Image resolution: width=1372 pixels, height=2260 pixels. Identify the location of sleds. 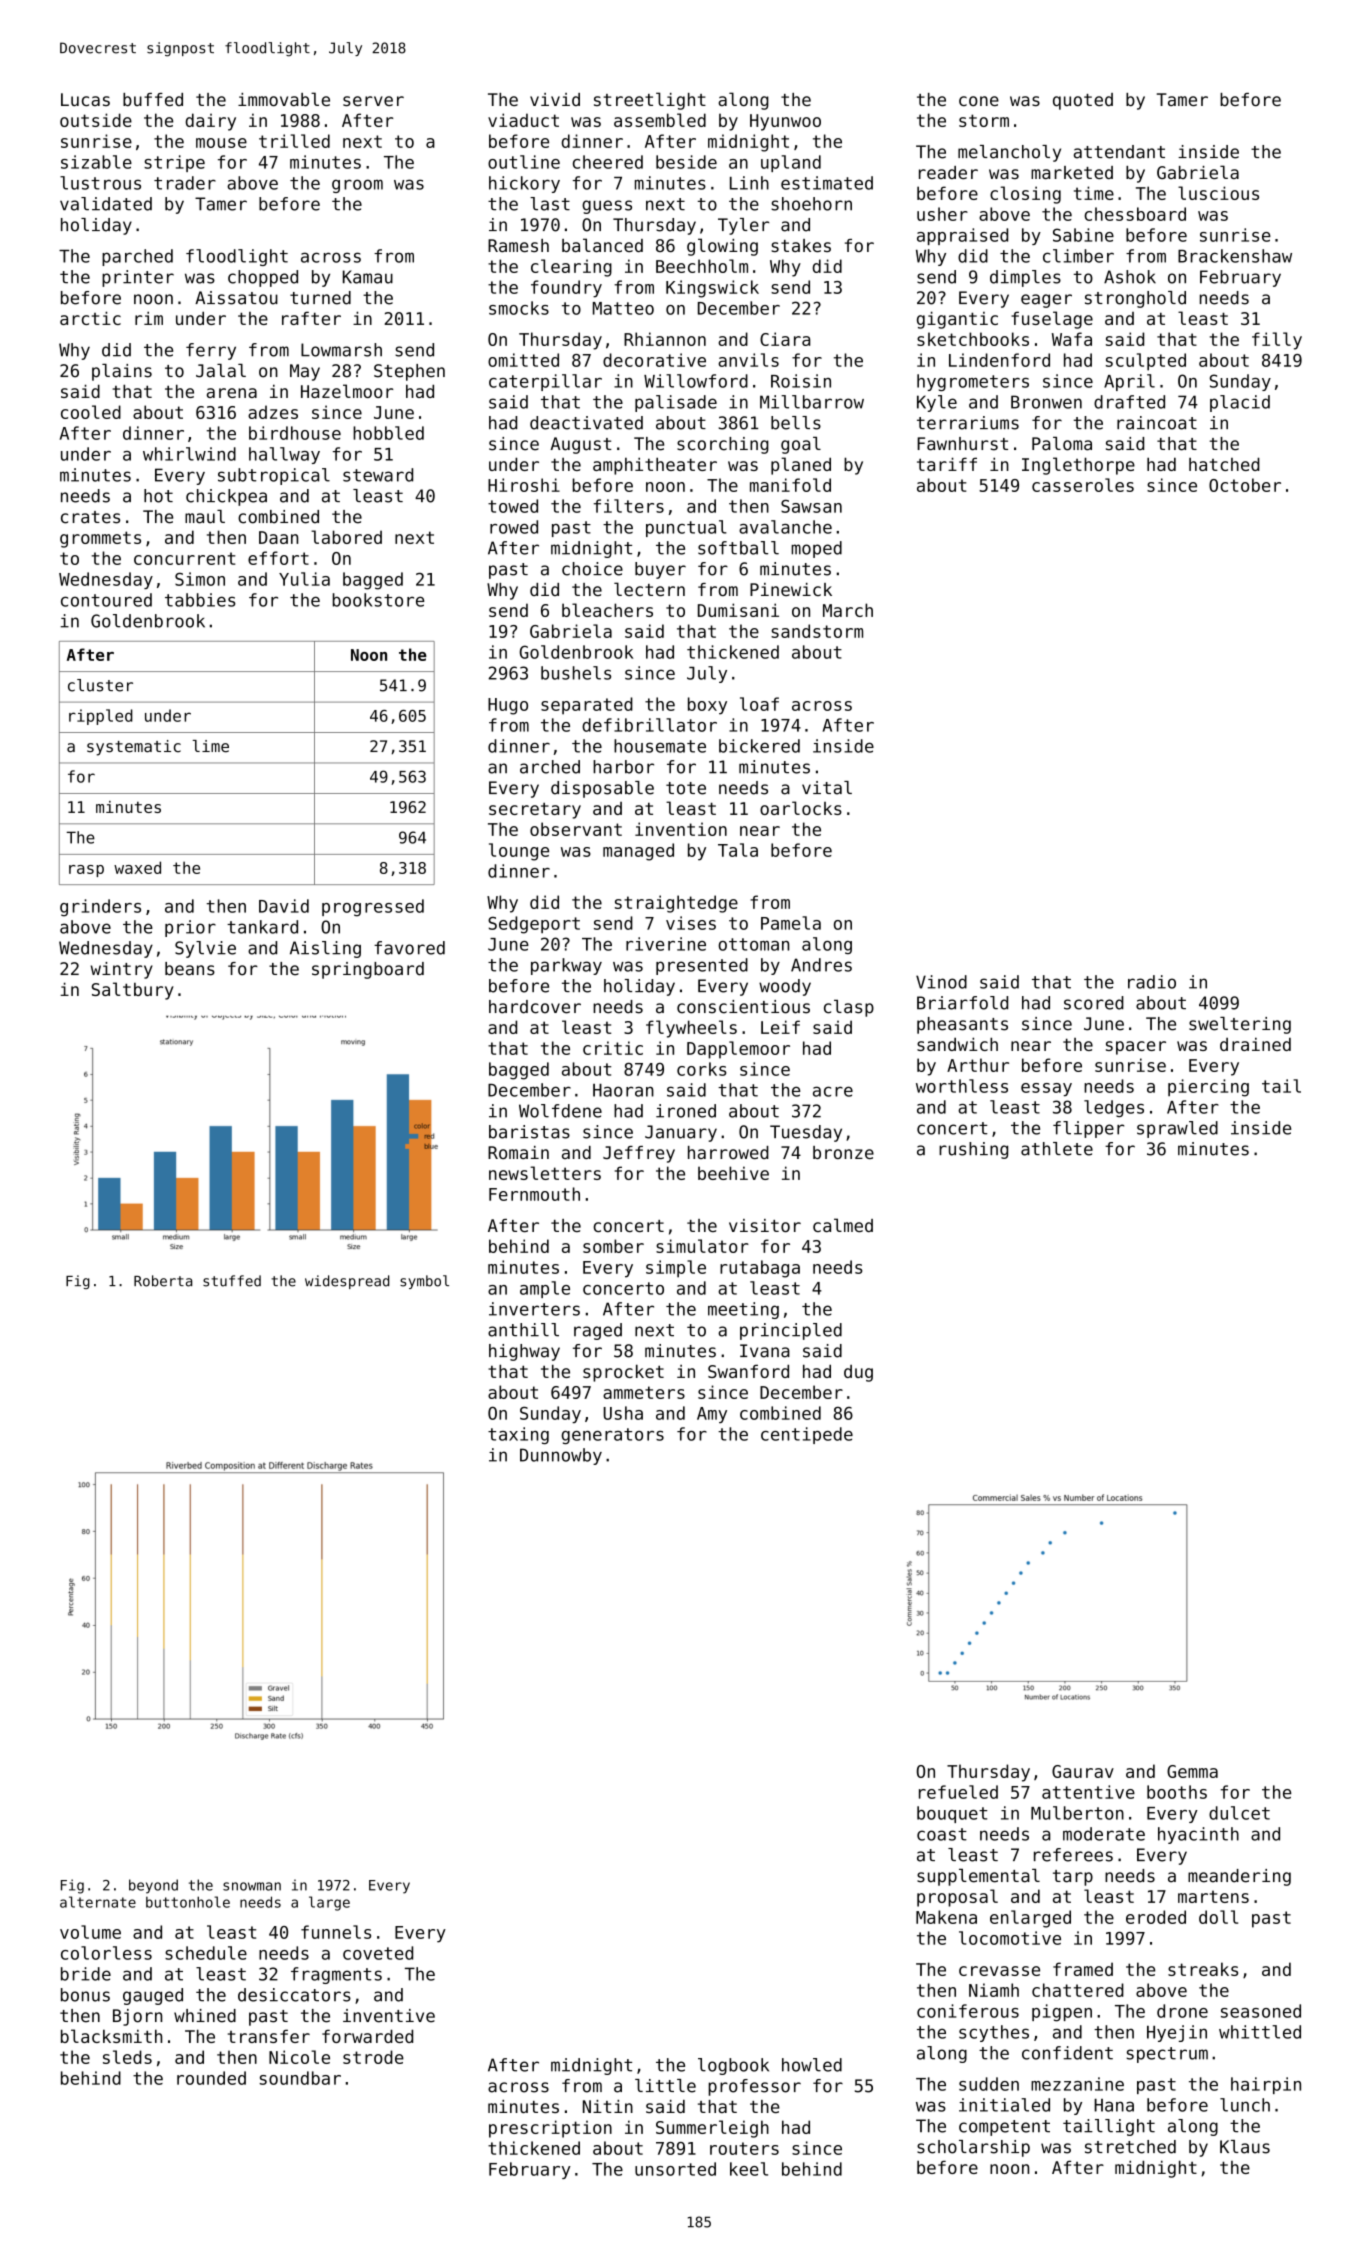
(127, 2057).
